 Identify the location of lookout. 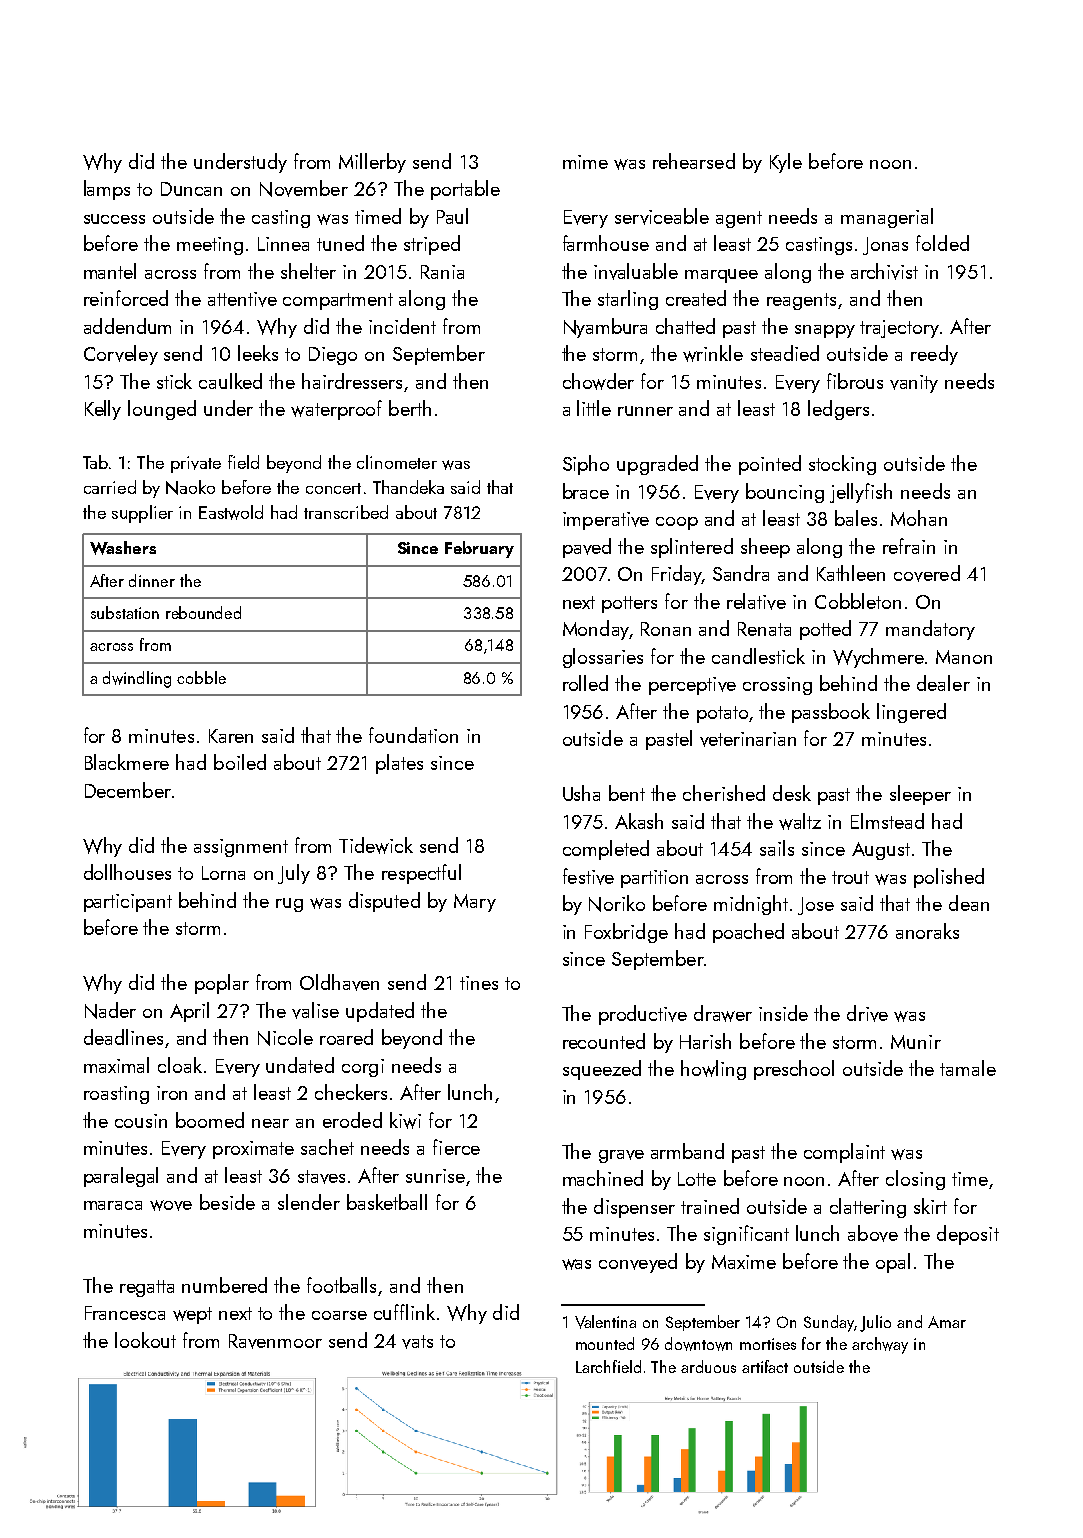
(145, 1340).
